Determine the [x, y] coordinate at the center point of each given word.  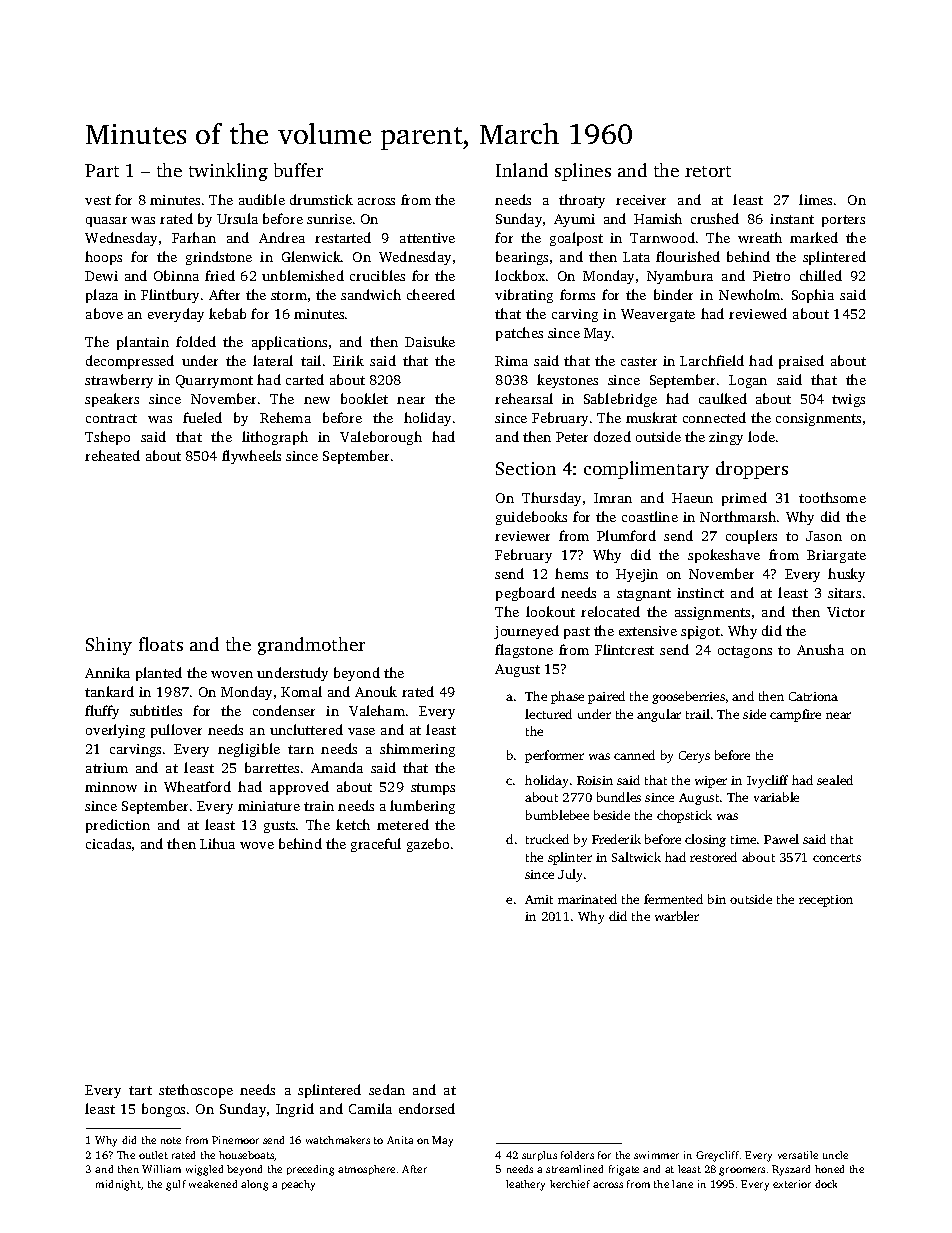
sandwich [371, 294]
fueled [202, 417]
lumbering [422, 807]
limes [815, 199]
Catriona [813, 696]
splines [583, 172]
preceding [310, 1170]
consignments [818, 419]
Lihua [217, 843]
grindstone [219, 258]
